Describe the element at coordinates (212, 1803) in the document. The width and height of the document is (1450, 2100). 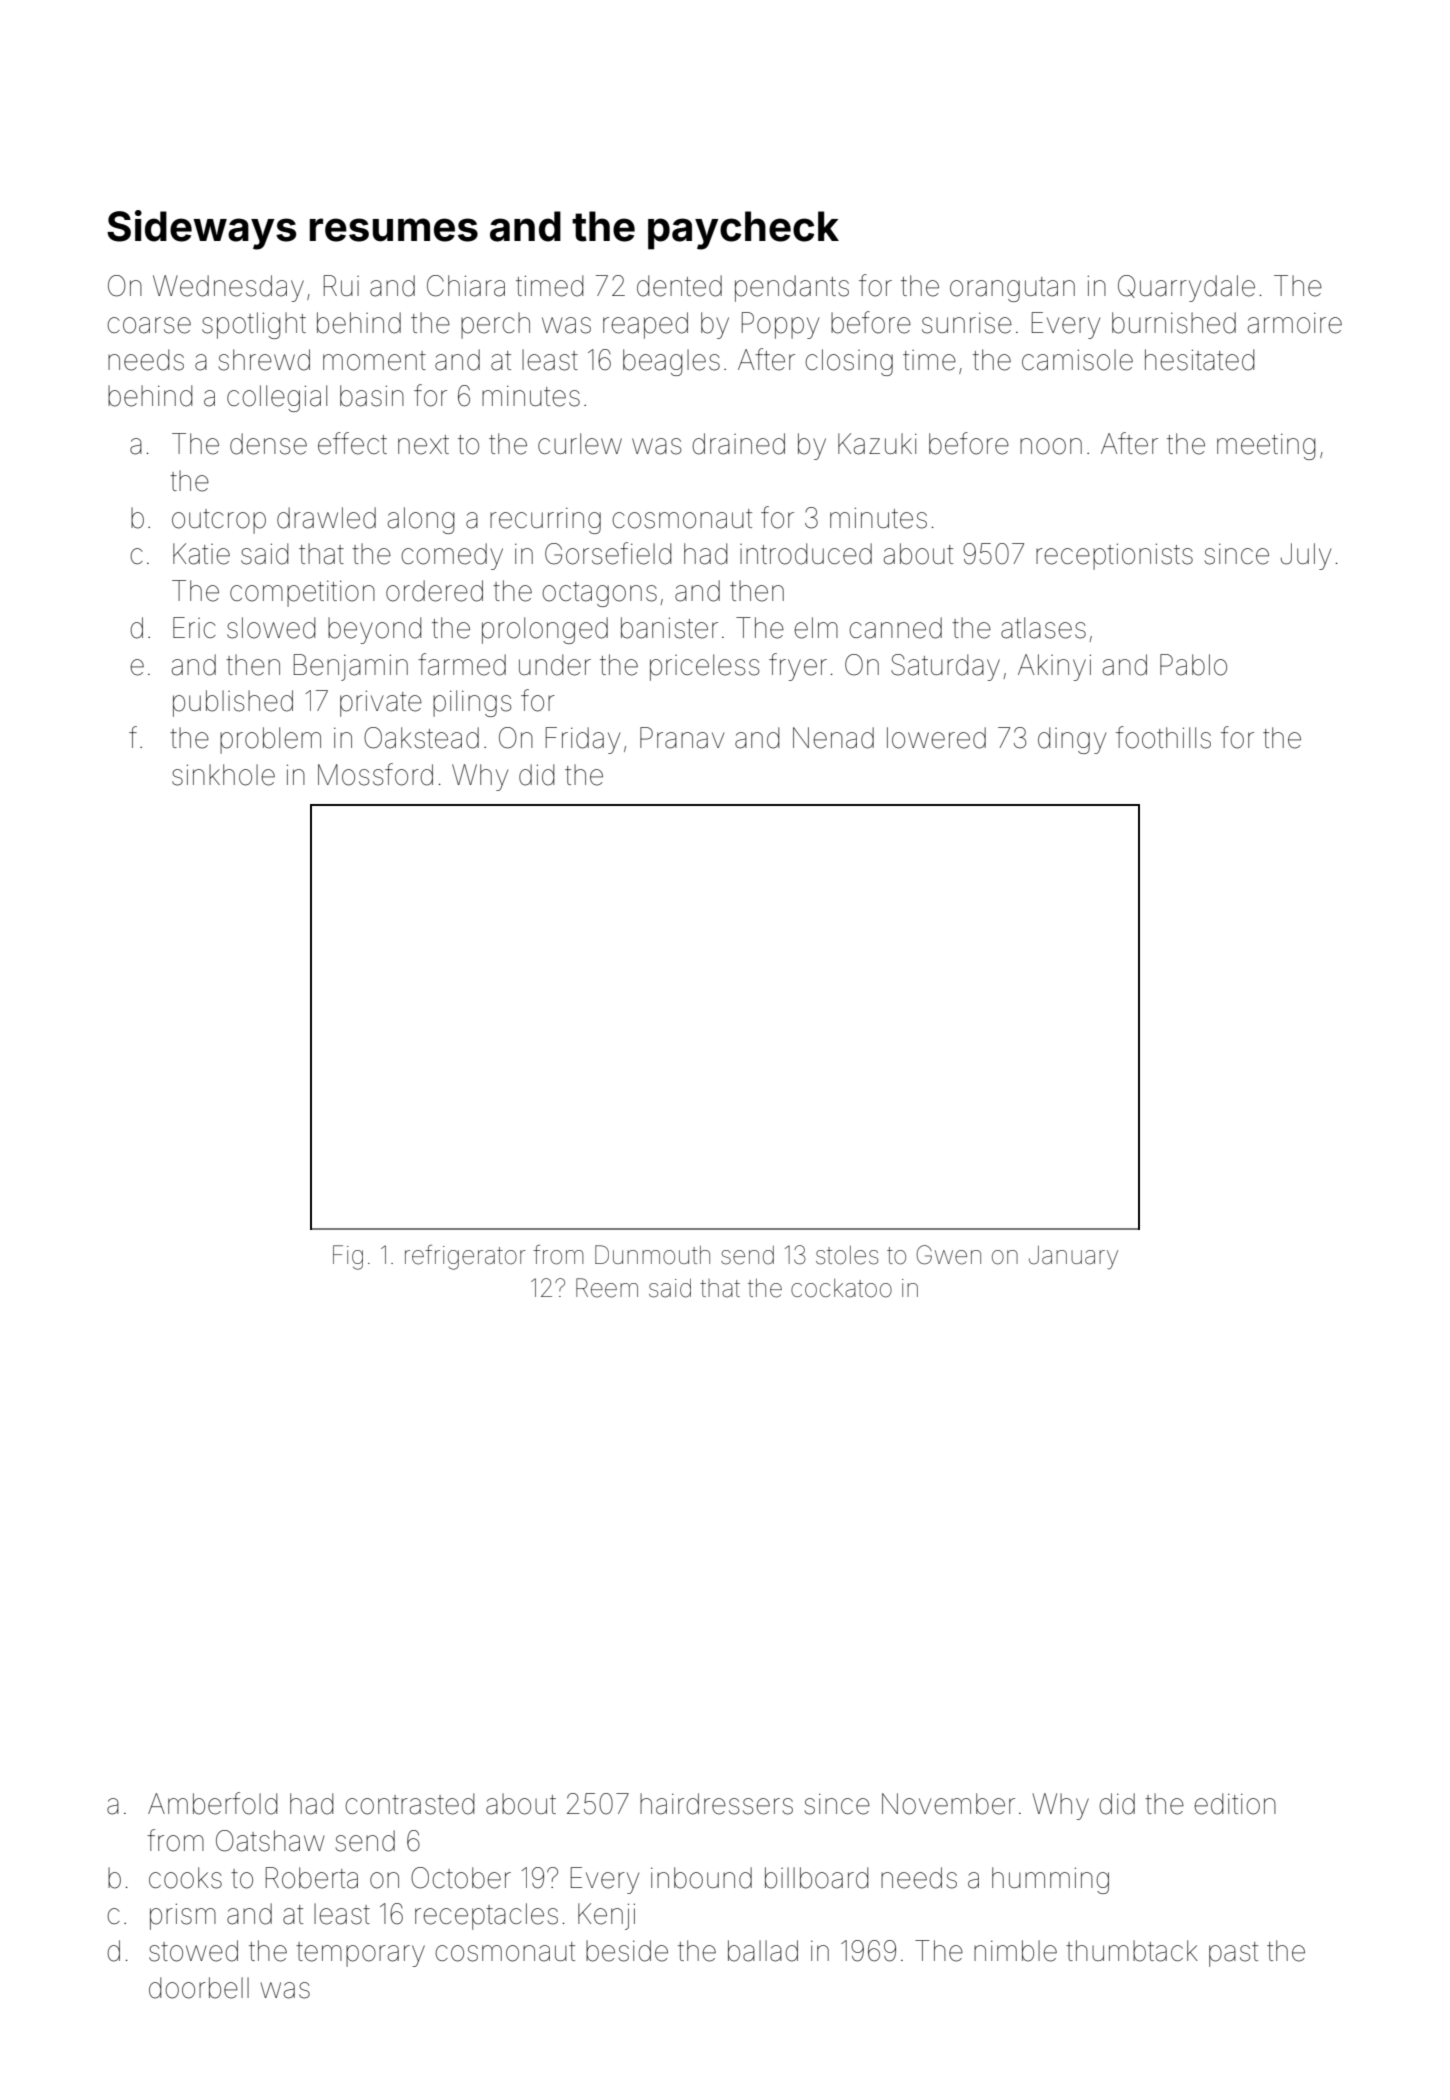
I see `Amberfold` at that location.
